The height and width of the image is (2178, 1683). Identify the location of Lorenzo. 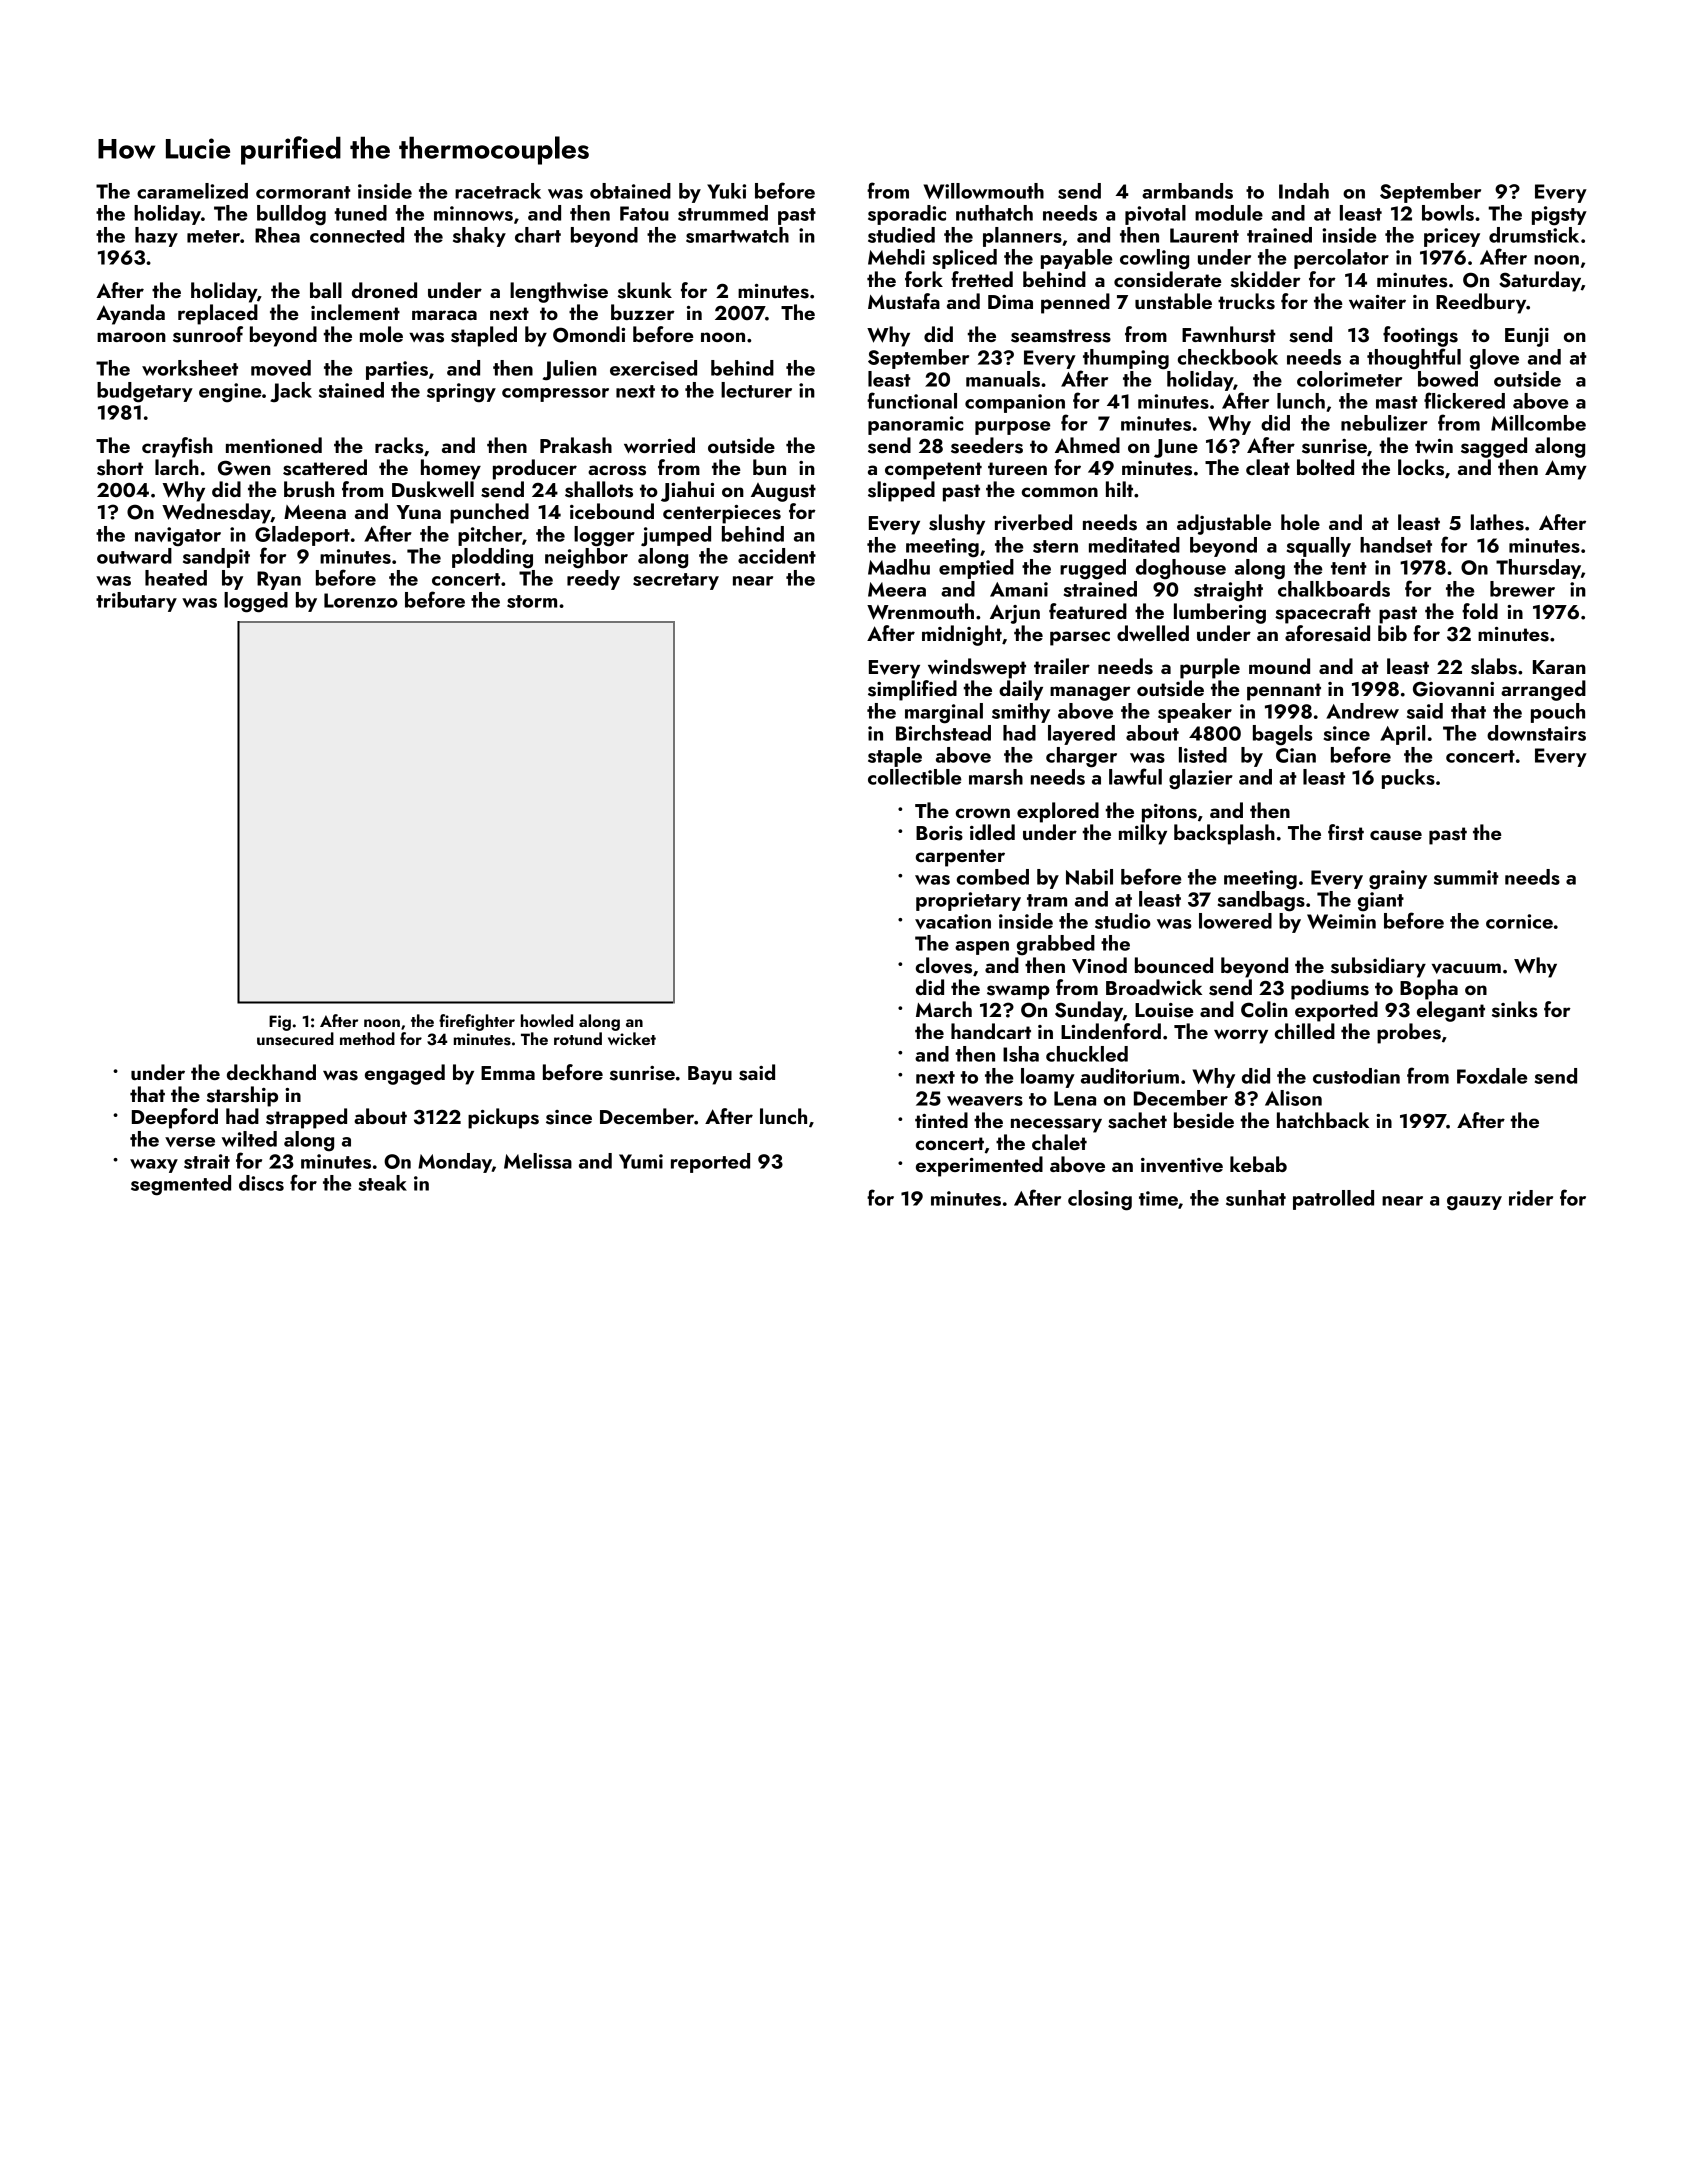
(361, 600).
